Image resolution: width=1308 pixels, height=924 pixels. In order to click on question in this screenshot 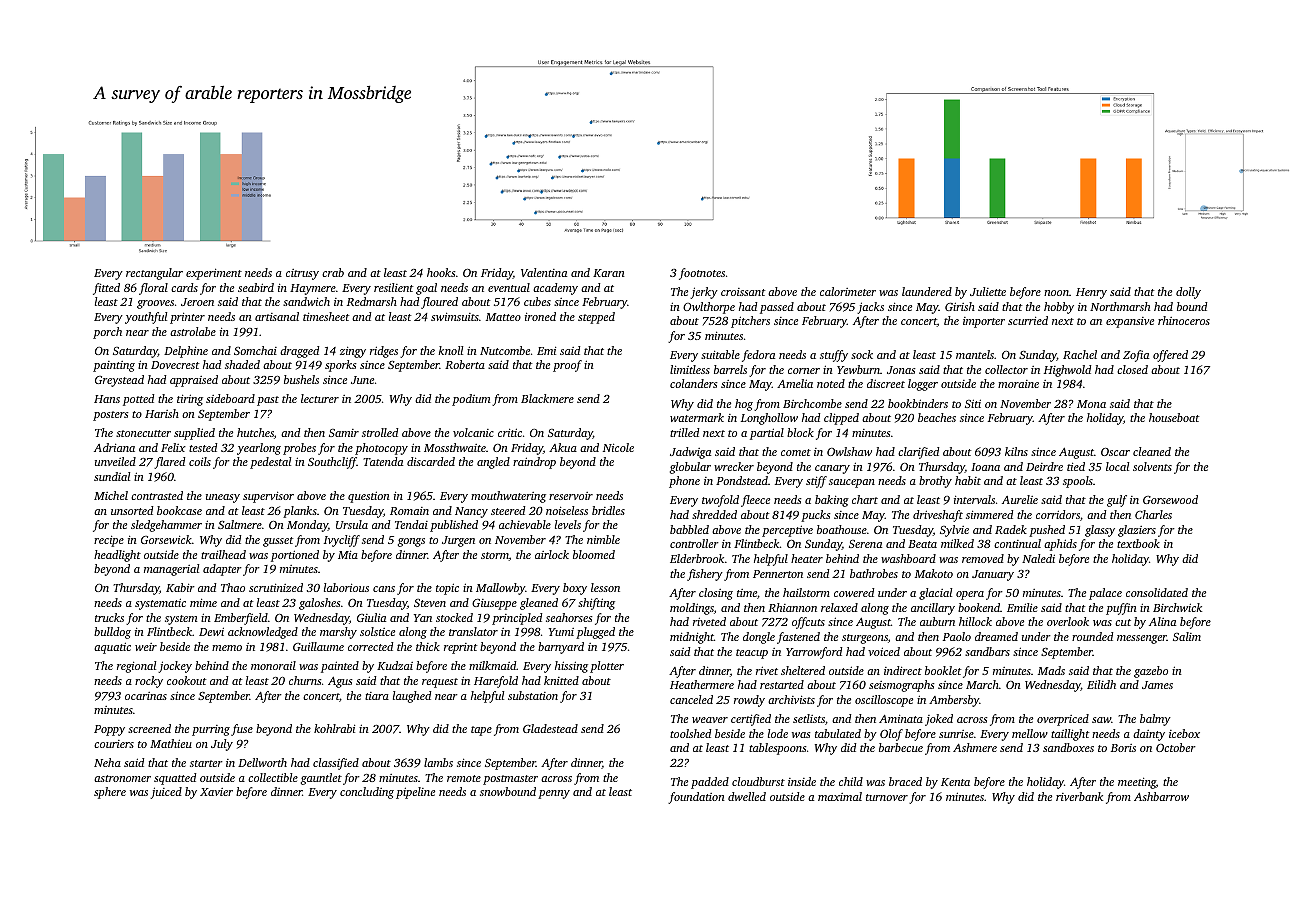, I will do `click(369, 497)`.
